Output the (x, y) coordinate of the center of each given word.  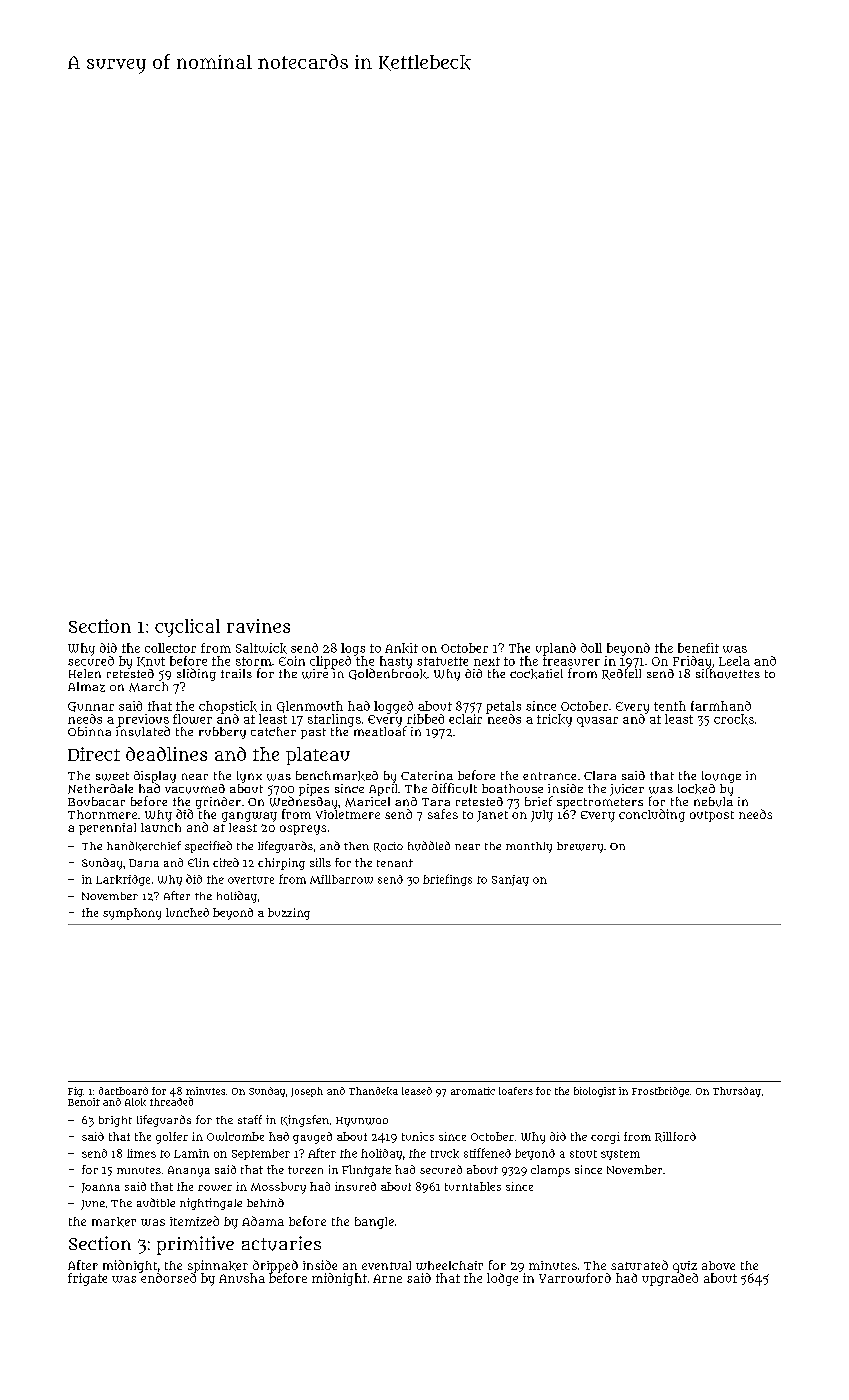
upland (556, 649)
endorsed (168, 1278)
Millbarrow (341, 879)
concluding (652, 815)
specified (208, 847)
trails (236, 673)
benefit (698, 648)
